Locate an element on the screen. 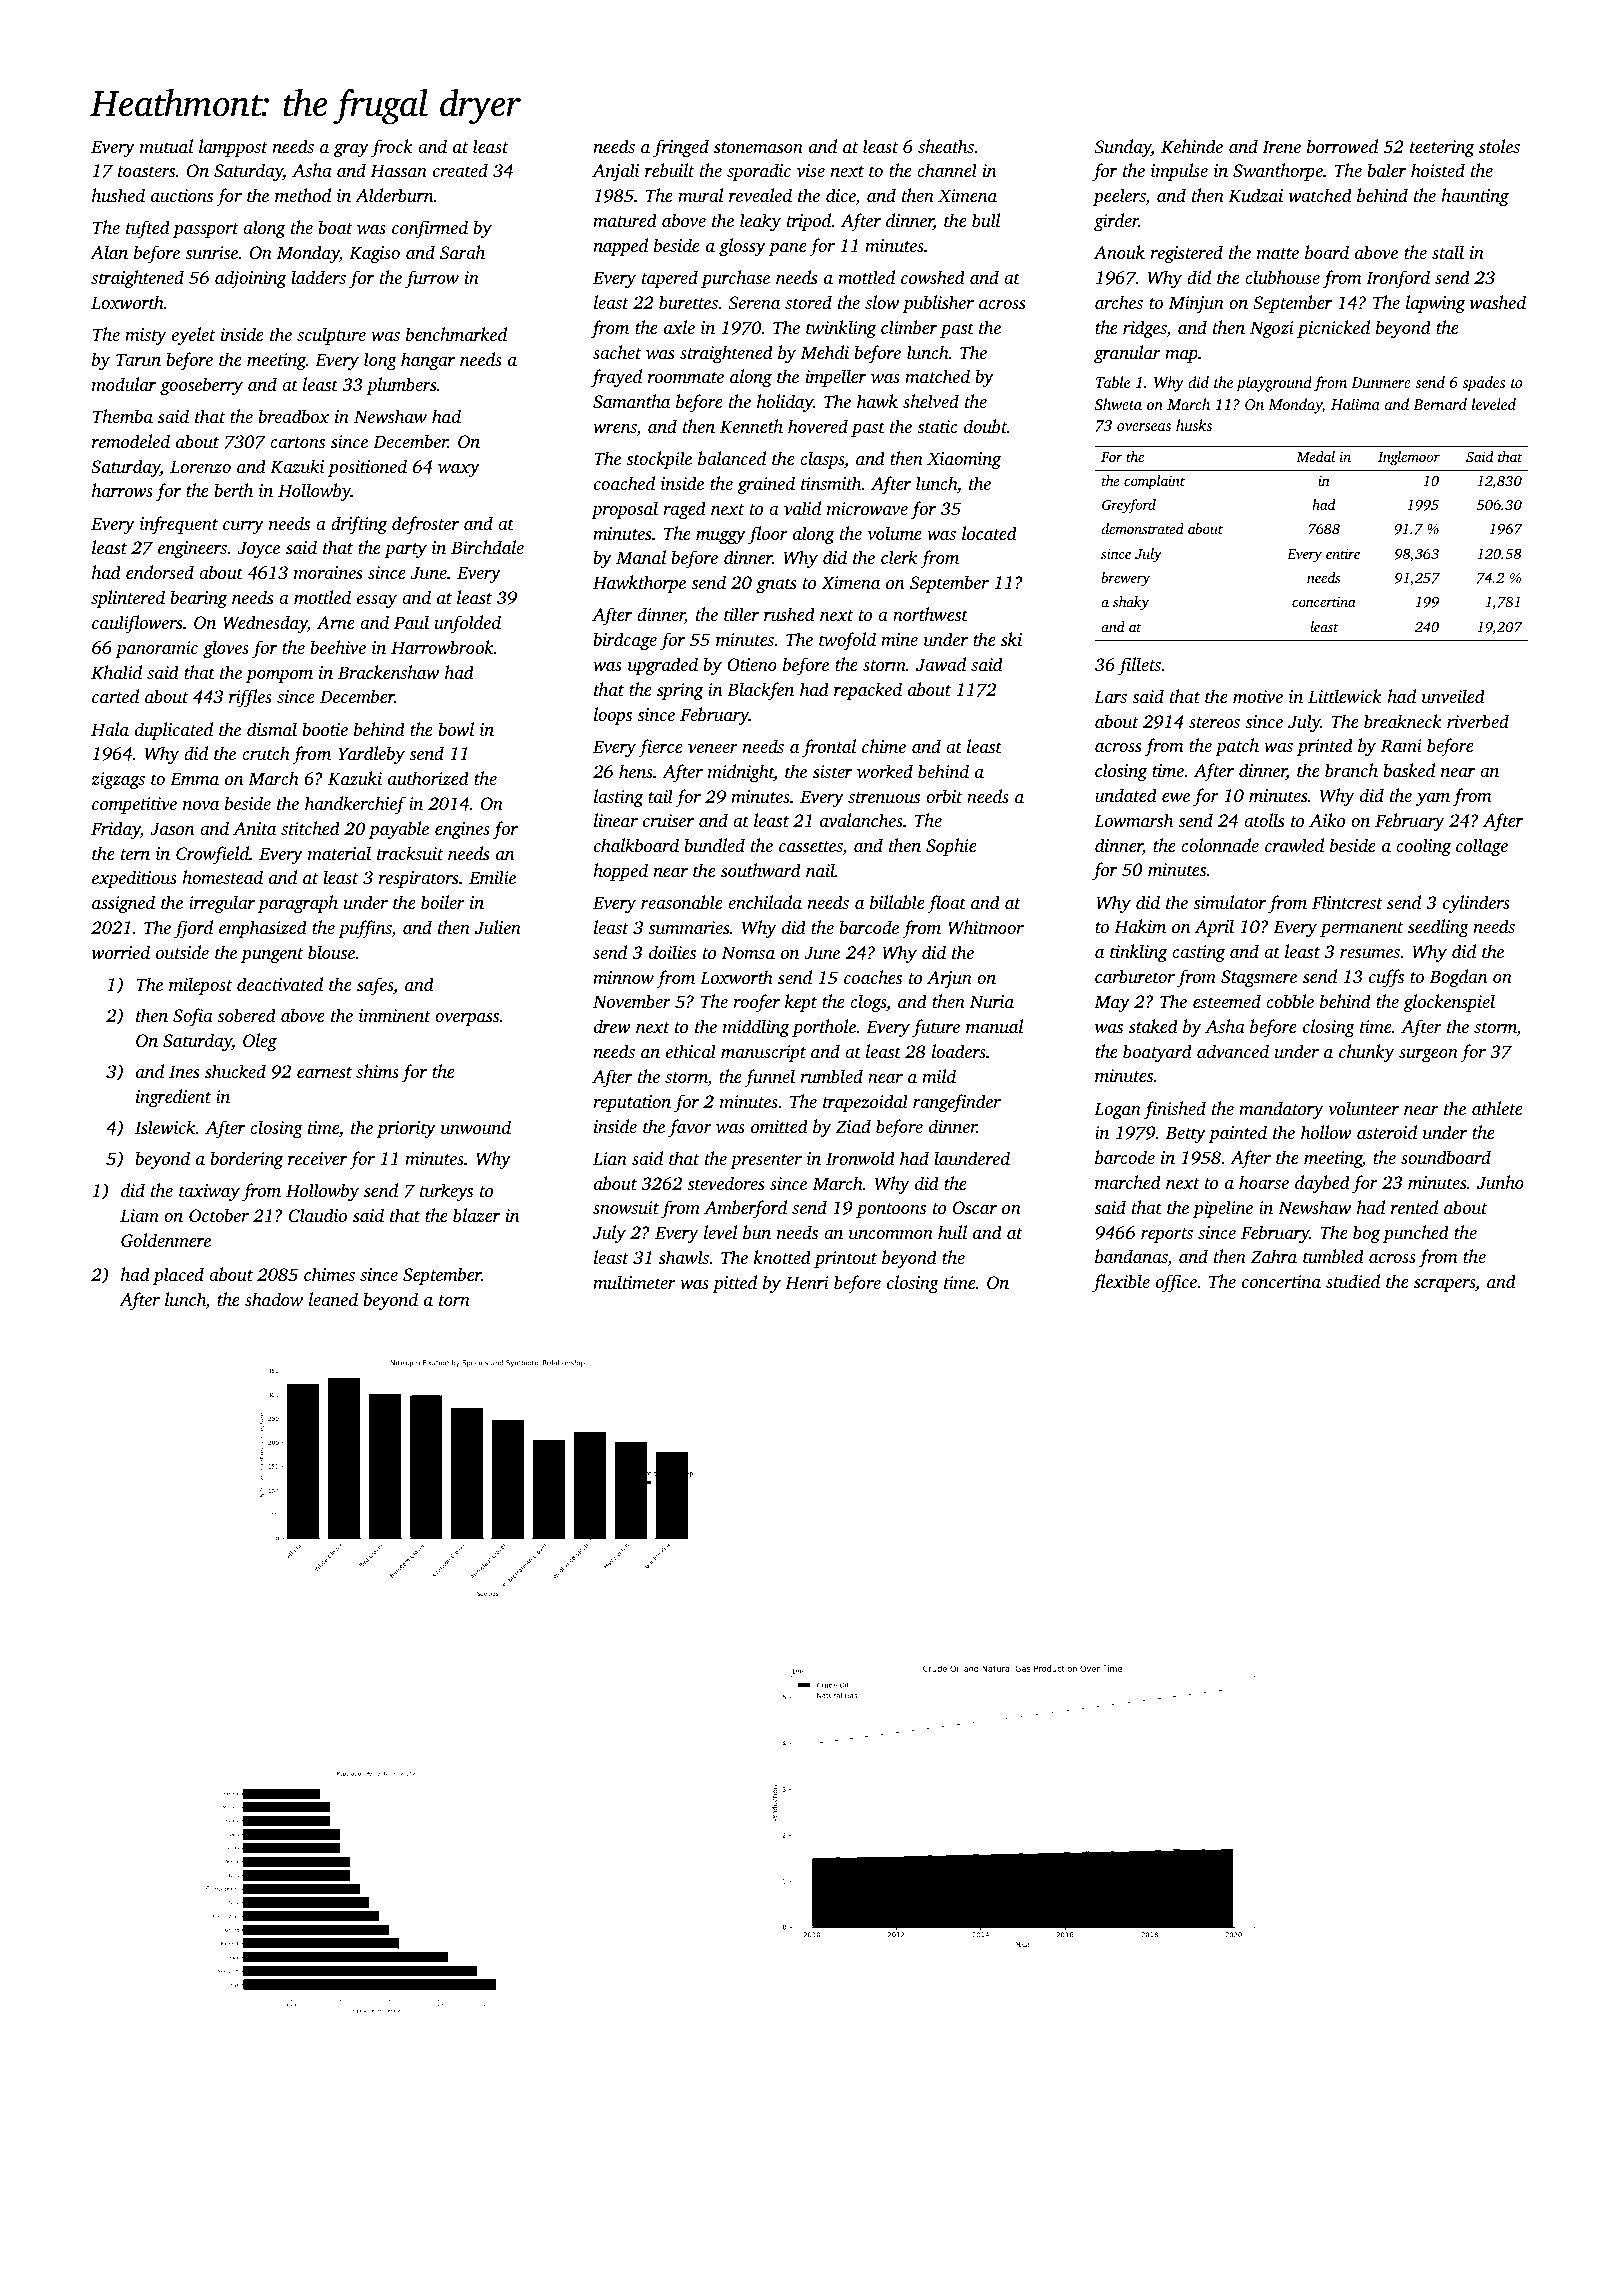 The width and height of the screenshot is (1620, 2292). advanced is located at coordinates (1233, 1051).
